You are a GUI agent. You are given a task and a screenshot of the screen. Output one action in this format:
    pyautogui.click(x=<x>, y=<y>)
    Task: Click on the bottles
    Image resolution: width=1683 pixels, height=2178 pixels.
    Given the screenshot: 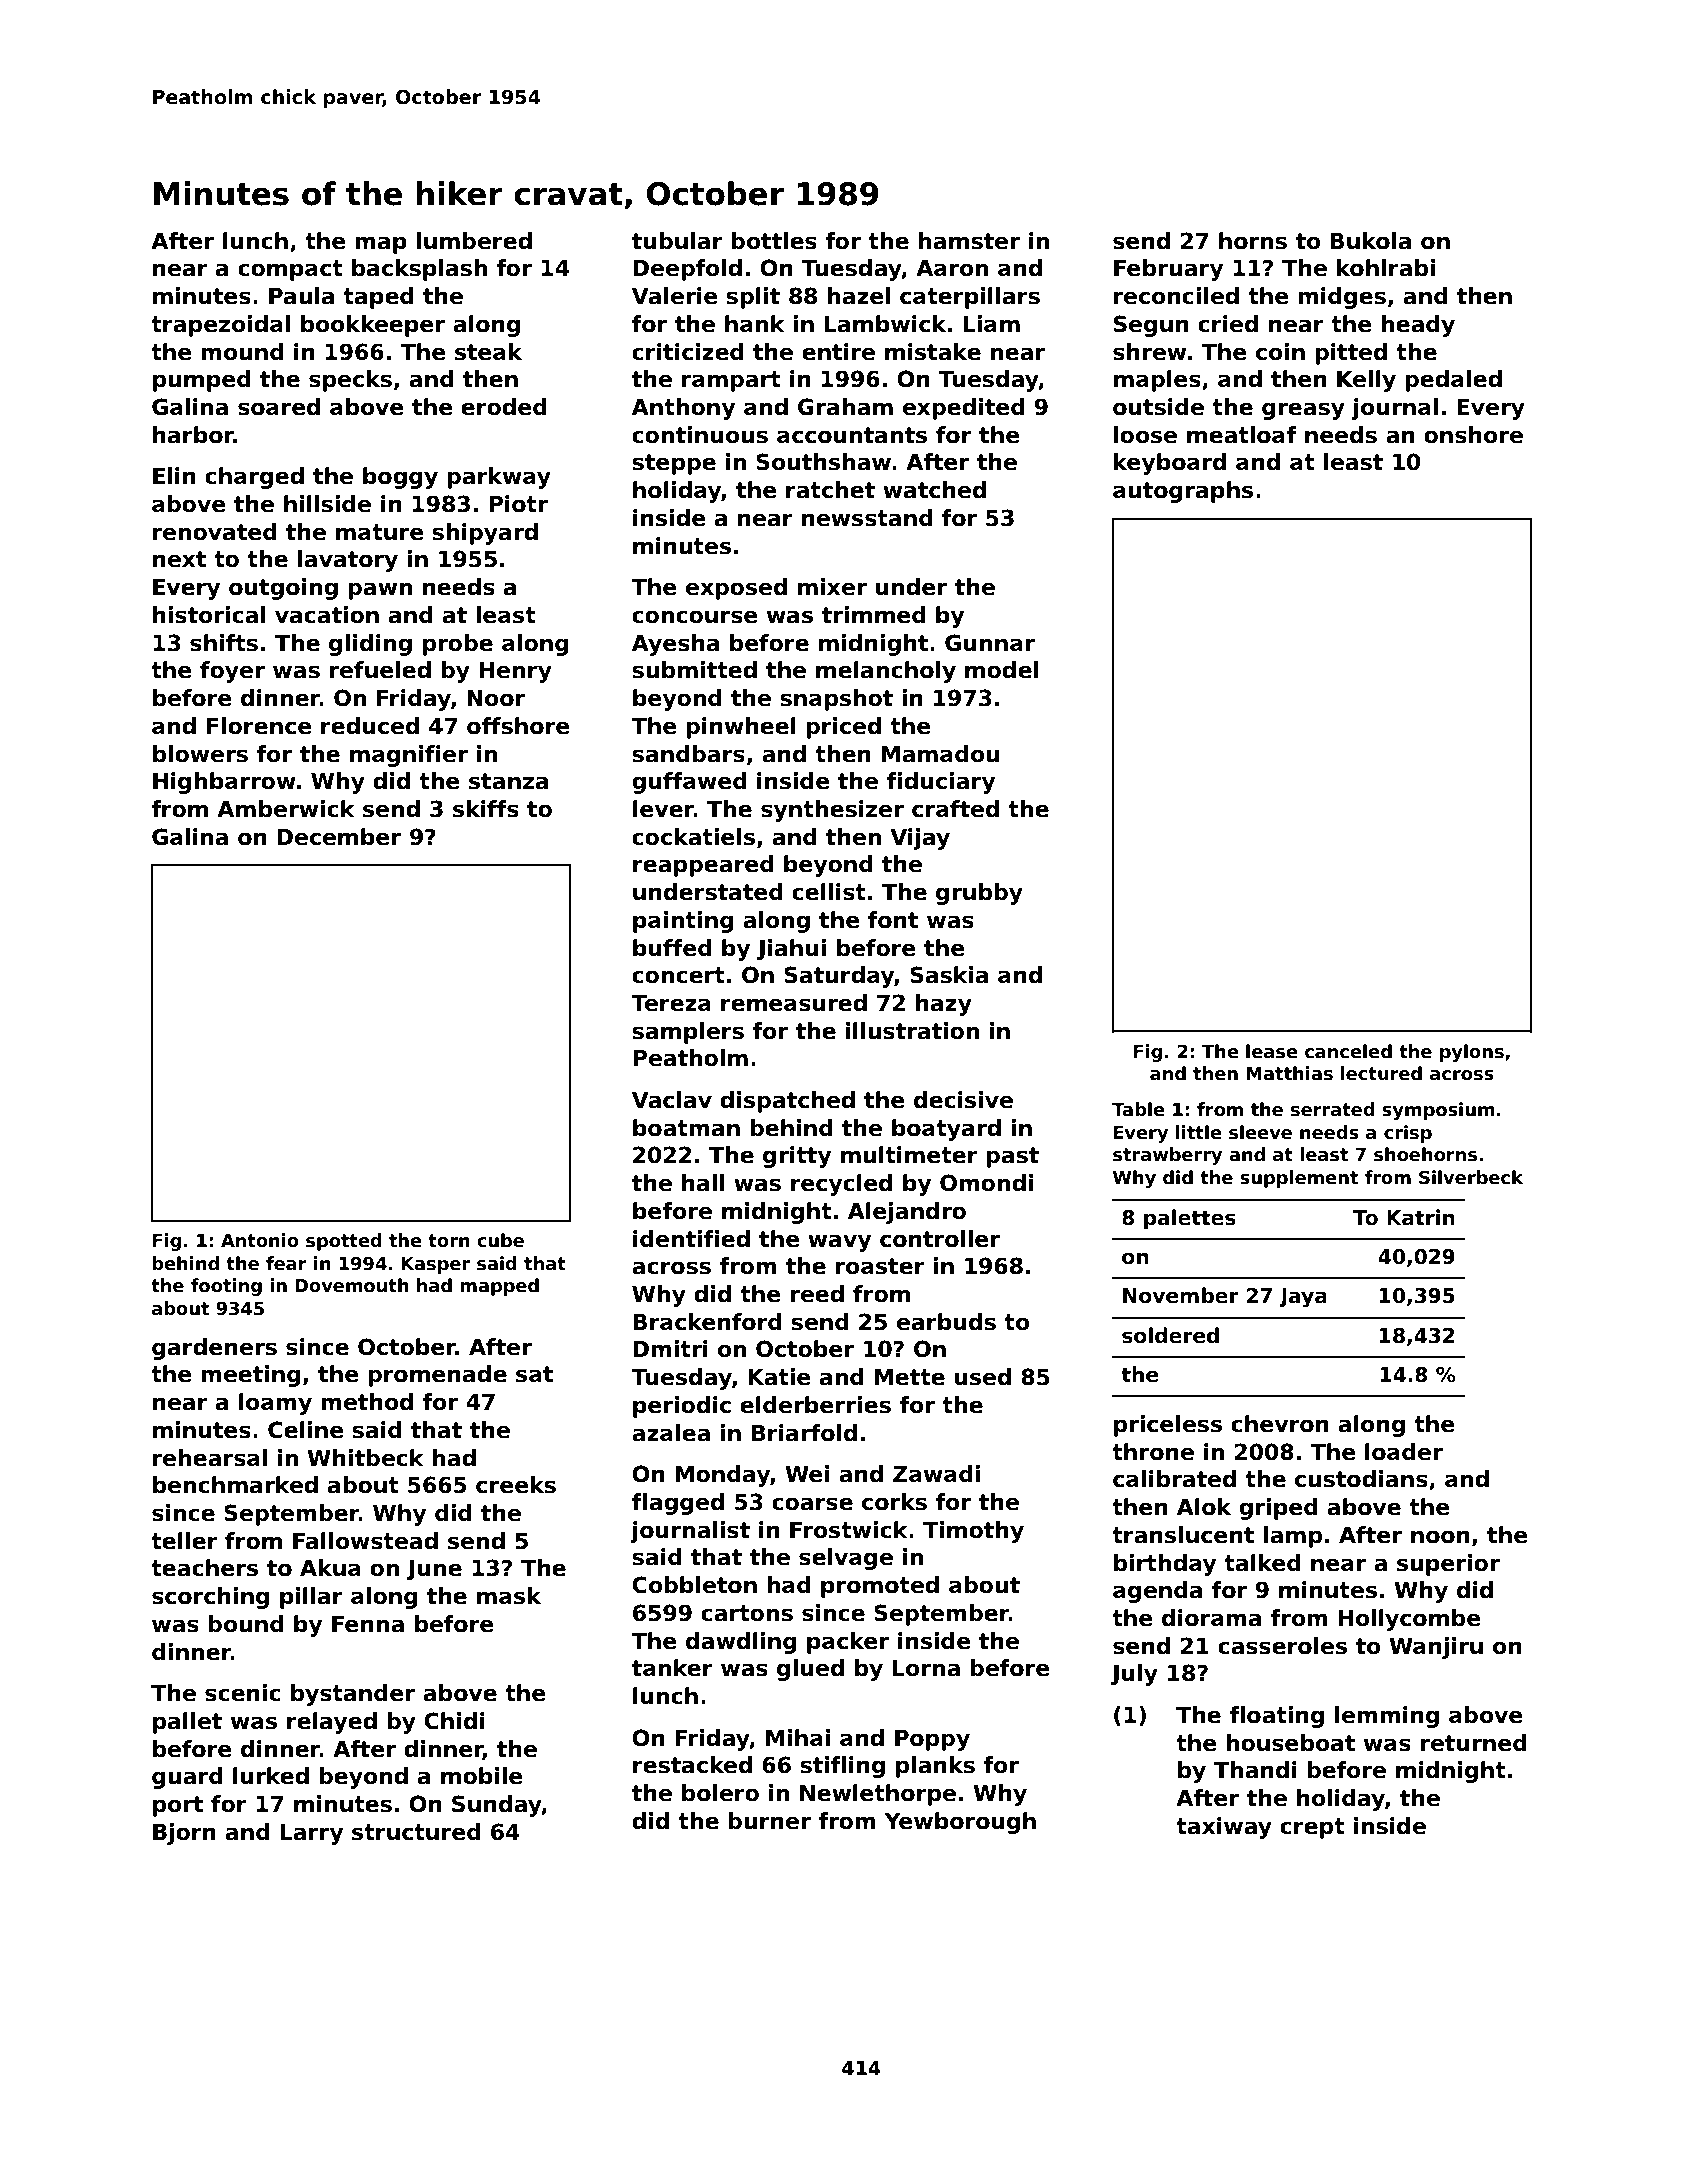 What is the action you would take?
    pyautogui.click(x=774, y=241)
